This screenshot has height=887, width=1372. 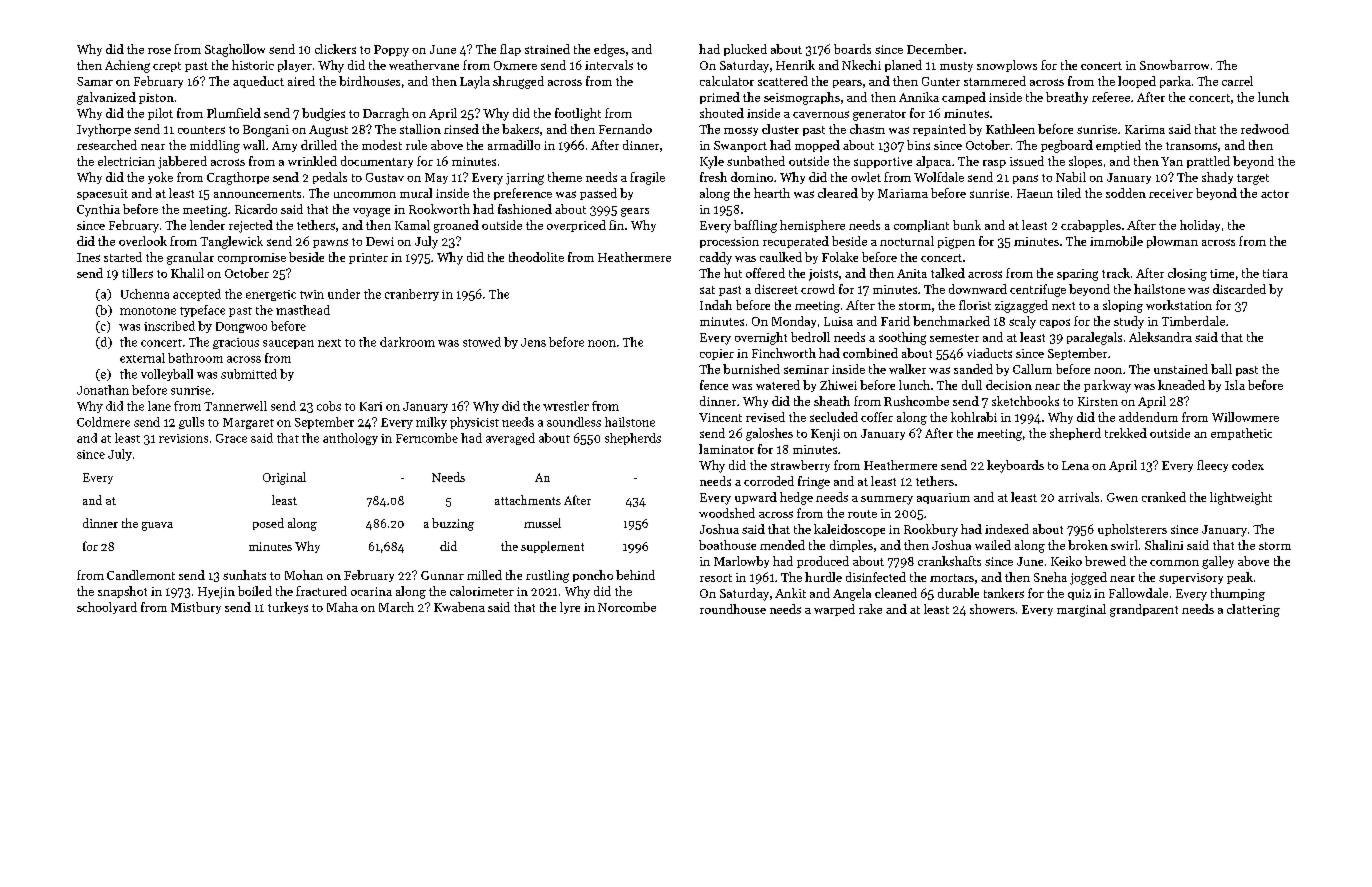 What do you see at coordinates (714, 385) in the screenshot?
I see `fence` at bounding box center [714, 385].
